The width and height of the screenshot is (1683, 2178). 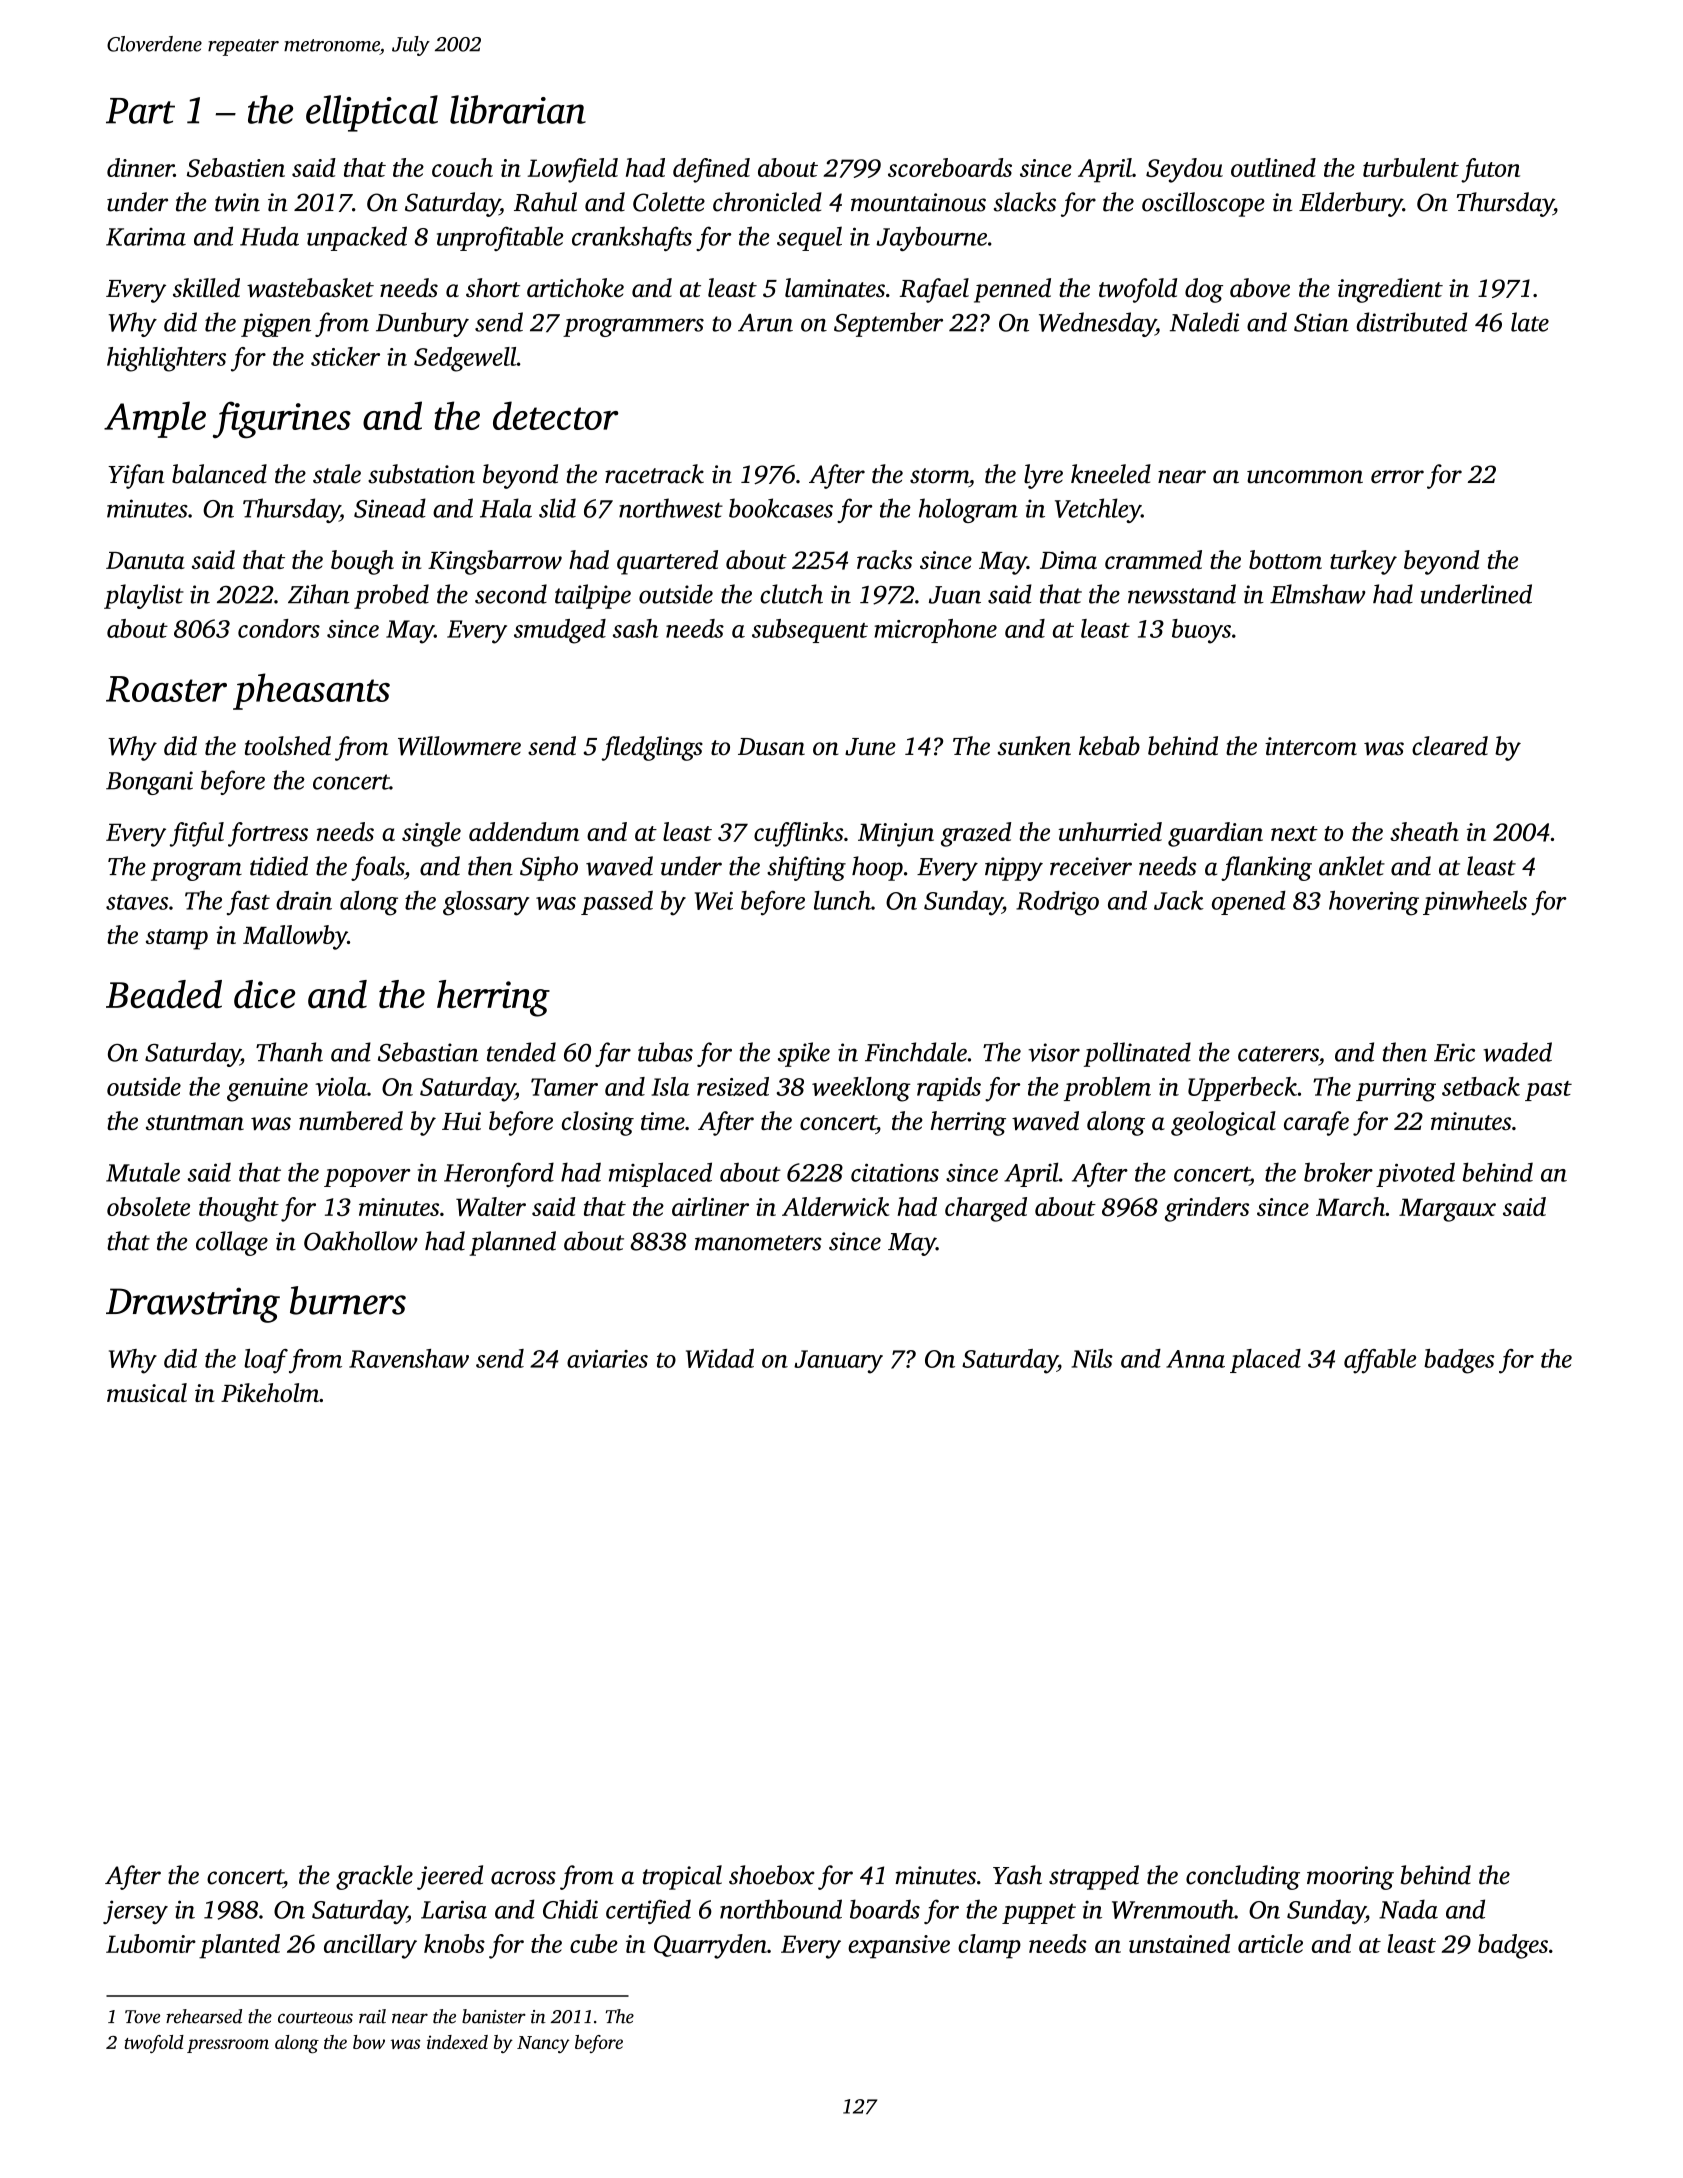 I want to click on strapped, so click(x=1094, y=1877).
